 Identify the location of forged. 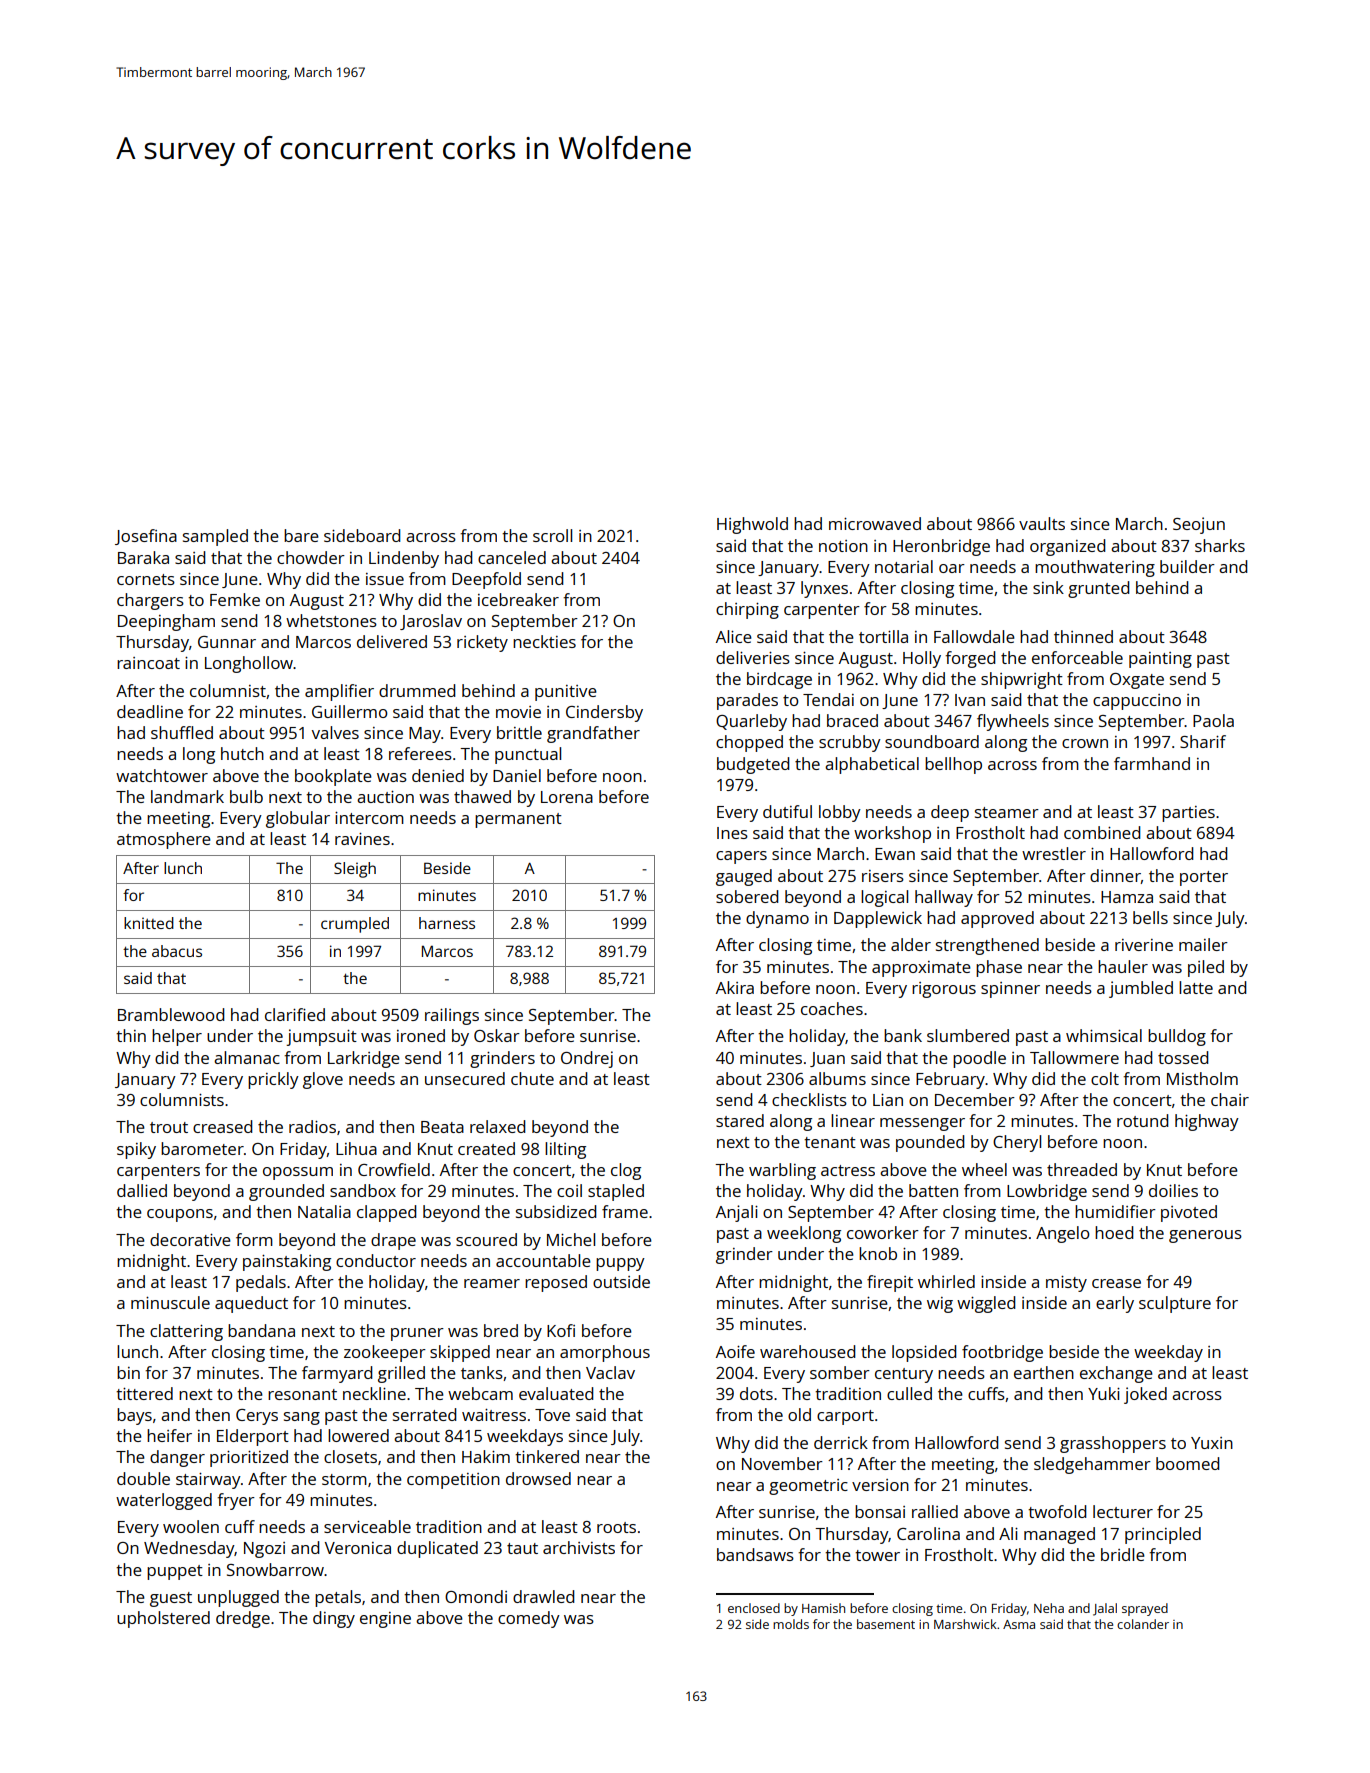
(970, 659).
